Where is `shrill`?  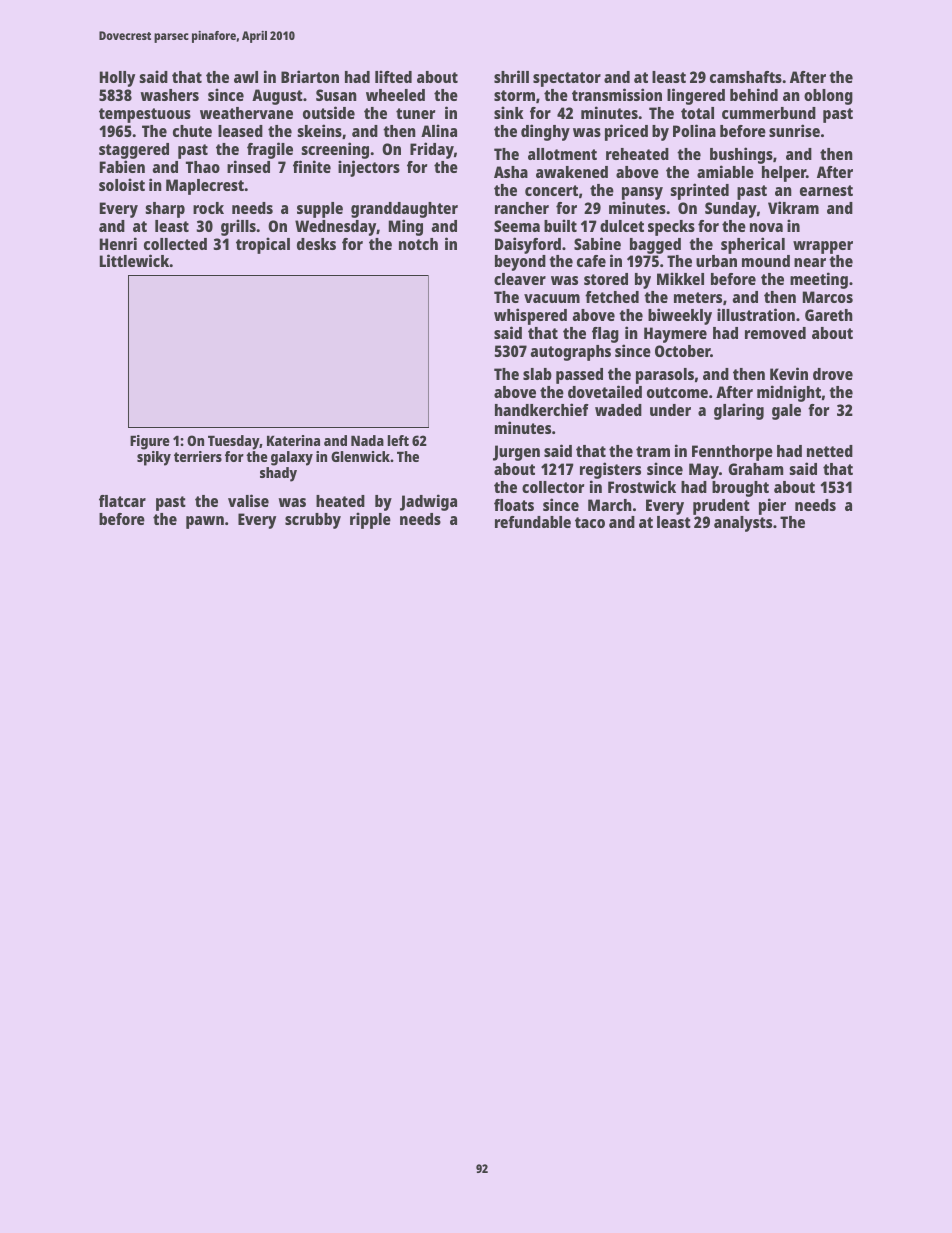 shrill is located at coordinates (511, 76).
